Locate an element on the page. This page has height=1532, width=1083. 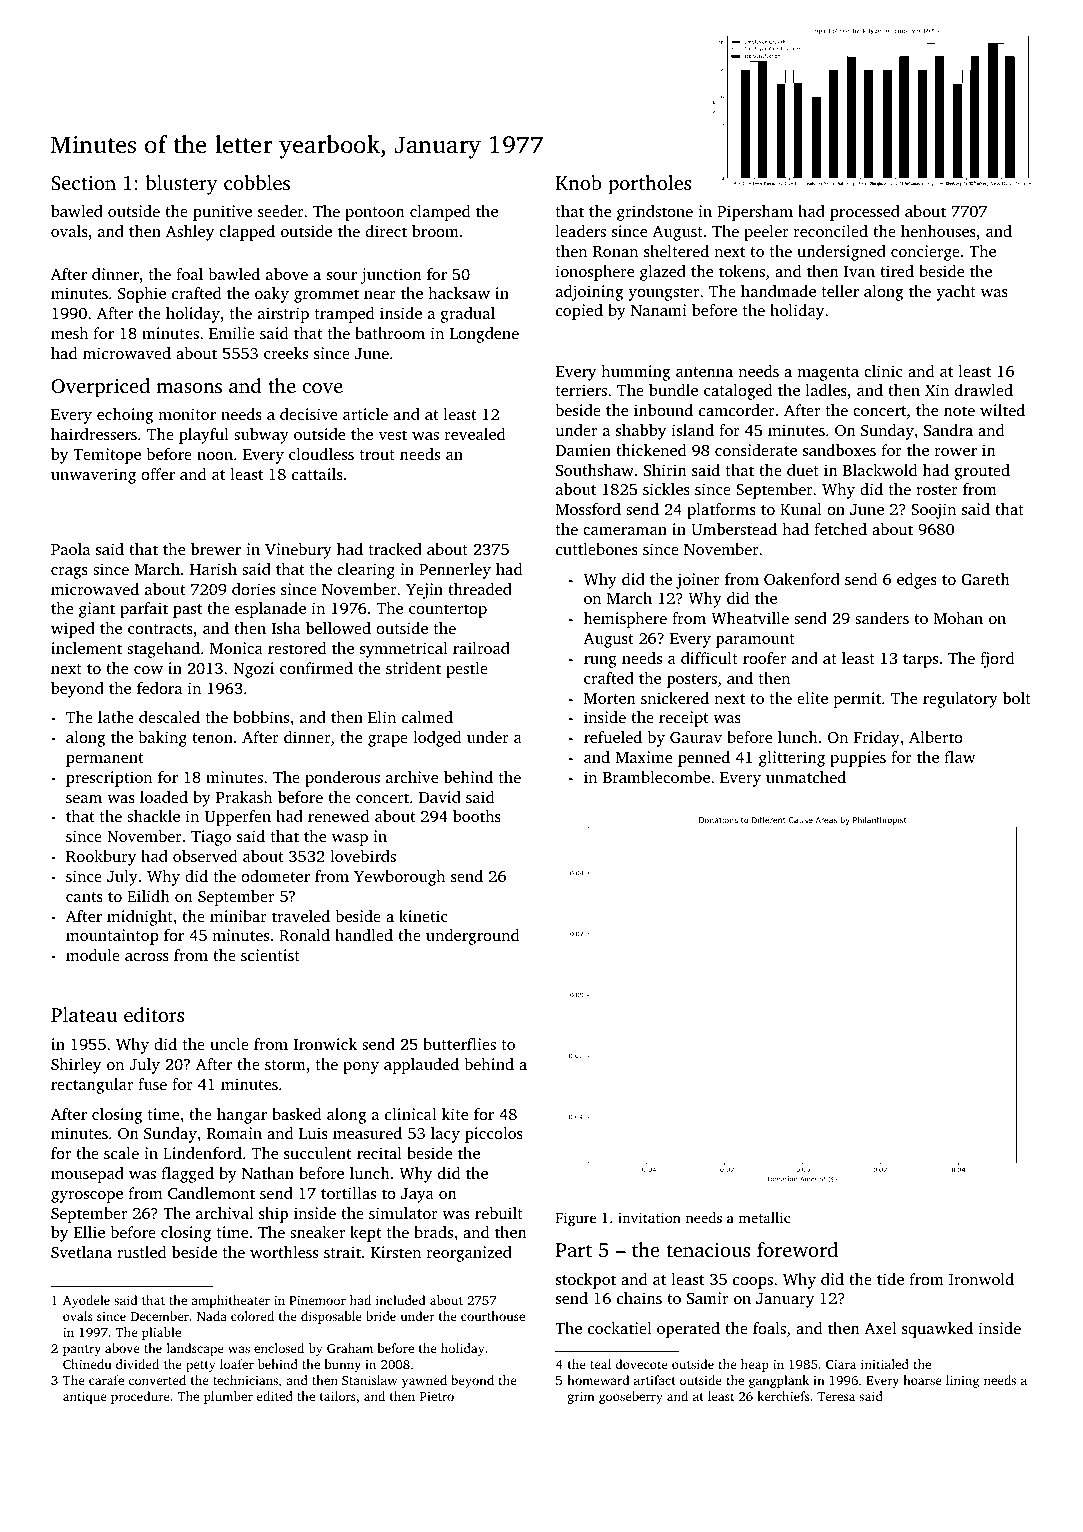
grouted is located at coordinates (982, 472).
